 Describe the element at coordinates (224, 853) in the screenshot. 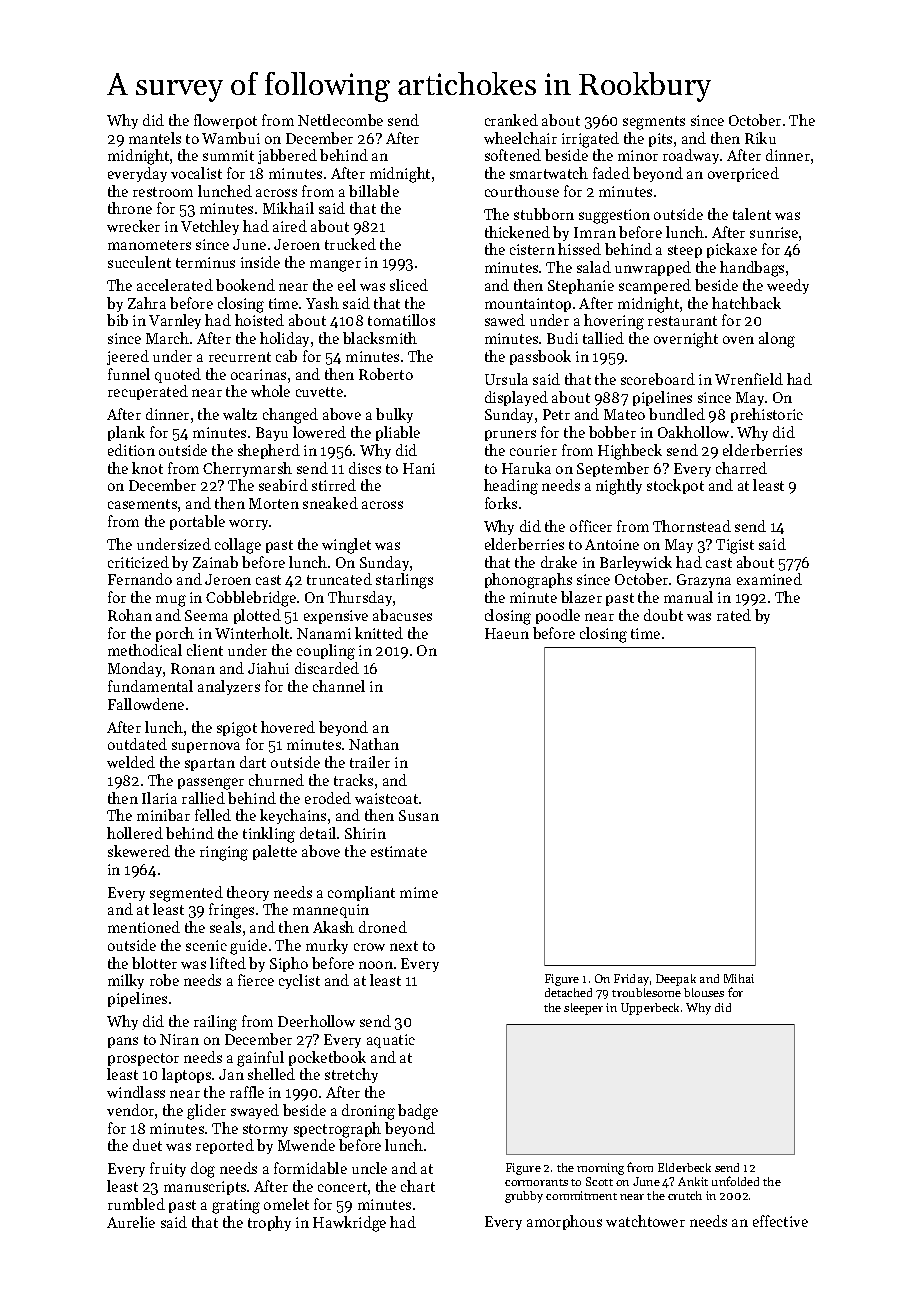

I see `ringing` at that location.
